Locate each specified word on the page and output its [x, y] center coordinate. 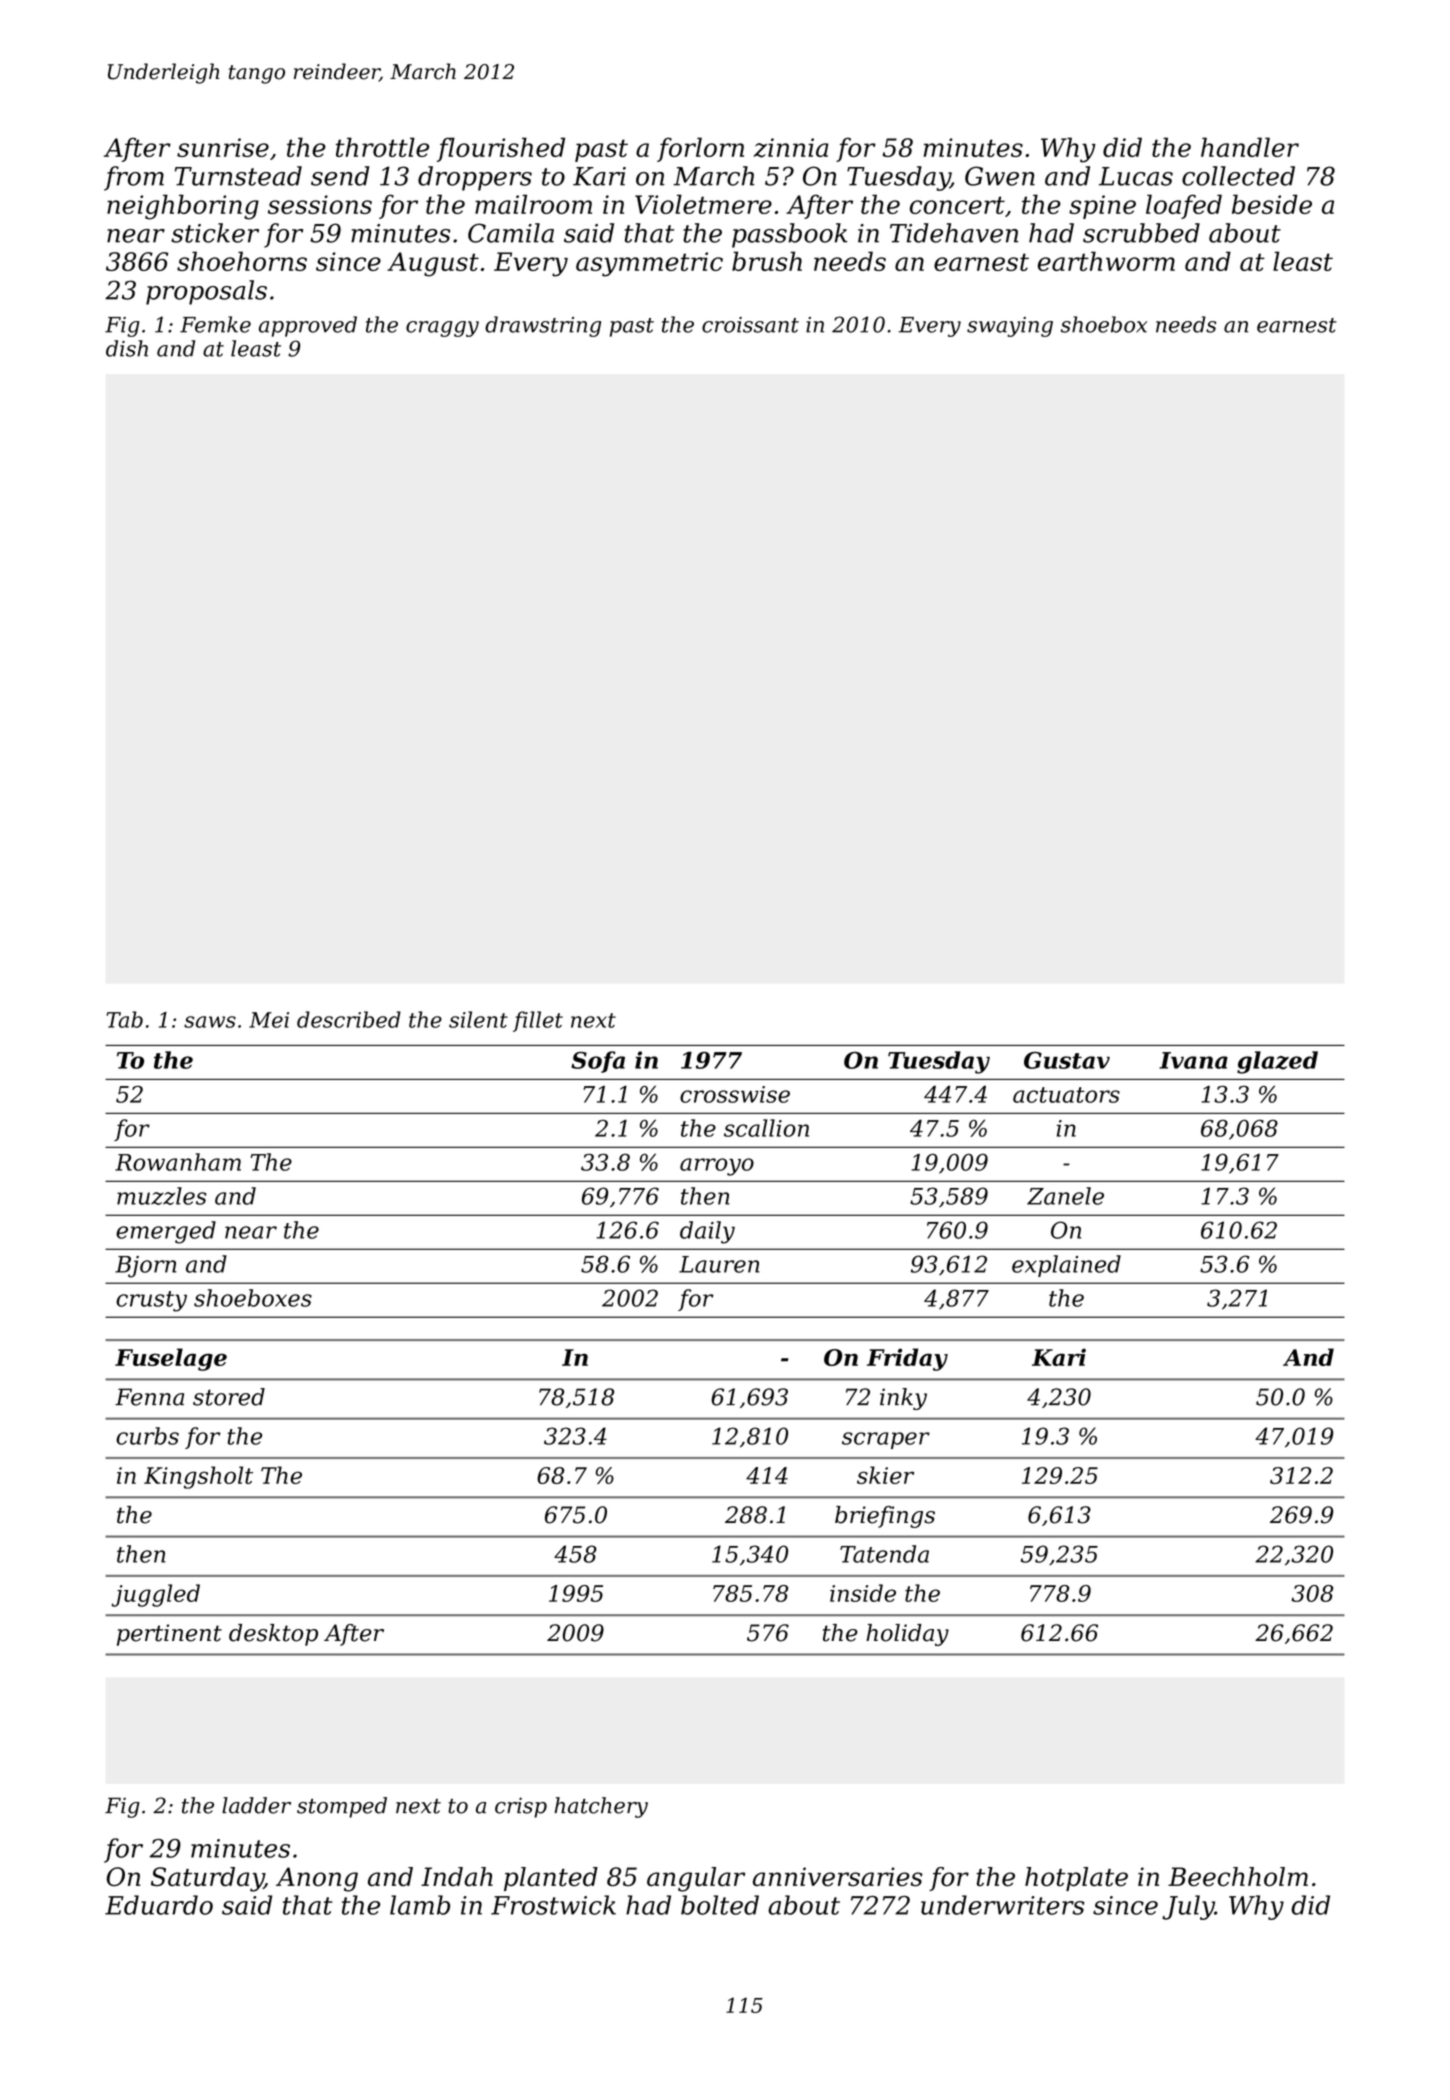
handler [1250, 147]
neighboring [183, 207]
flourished [501, 149]
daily [707, 1232]
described [349, 1019]
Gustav [1067, 1060]
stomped [342, 1807]
